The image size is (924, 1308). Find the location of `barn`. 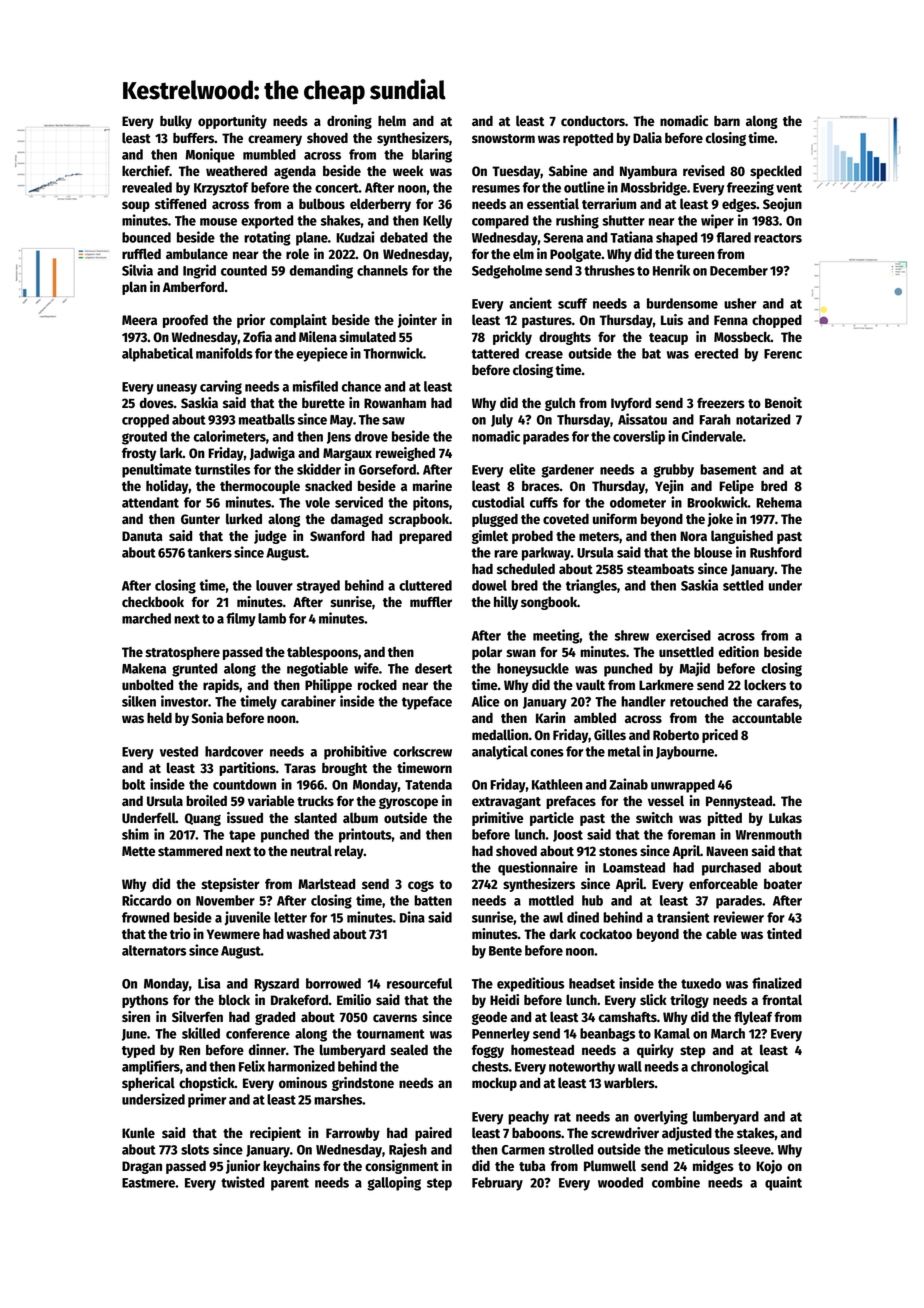

barn is located at coordinates (727, 121).
